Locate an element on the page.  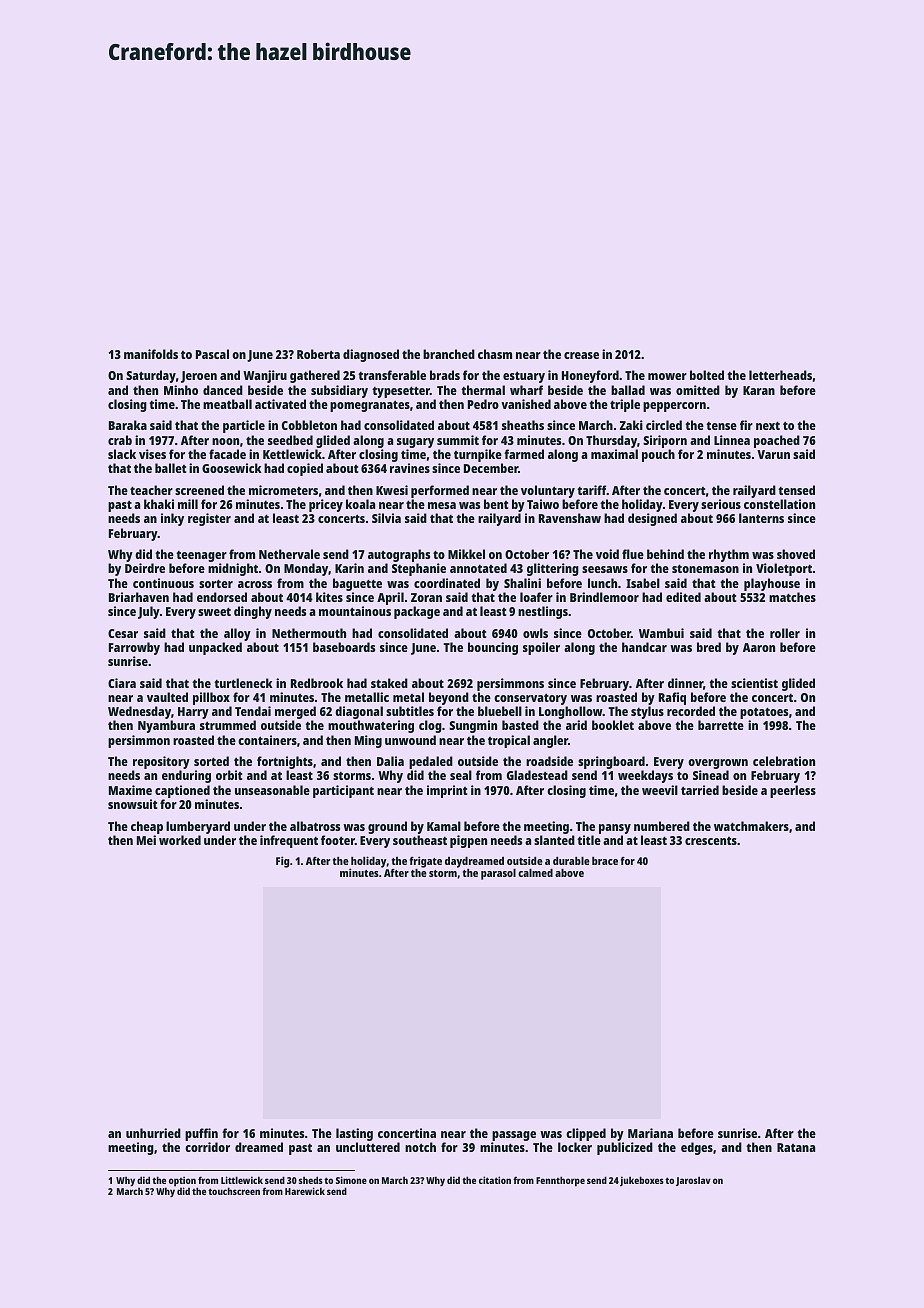
Pascal is located at coordinates (212, 354).
